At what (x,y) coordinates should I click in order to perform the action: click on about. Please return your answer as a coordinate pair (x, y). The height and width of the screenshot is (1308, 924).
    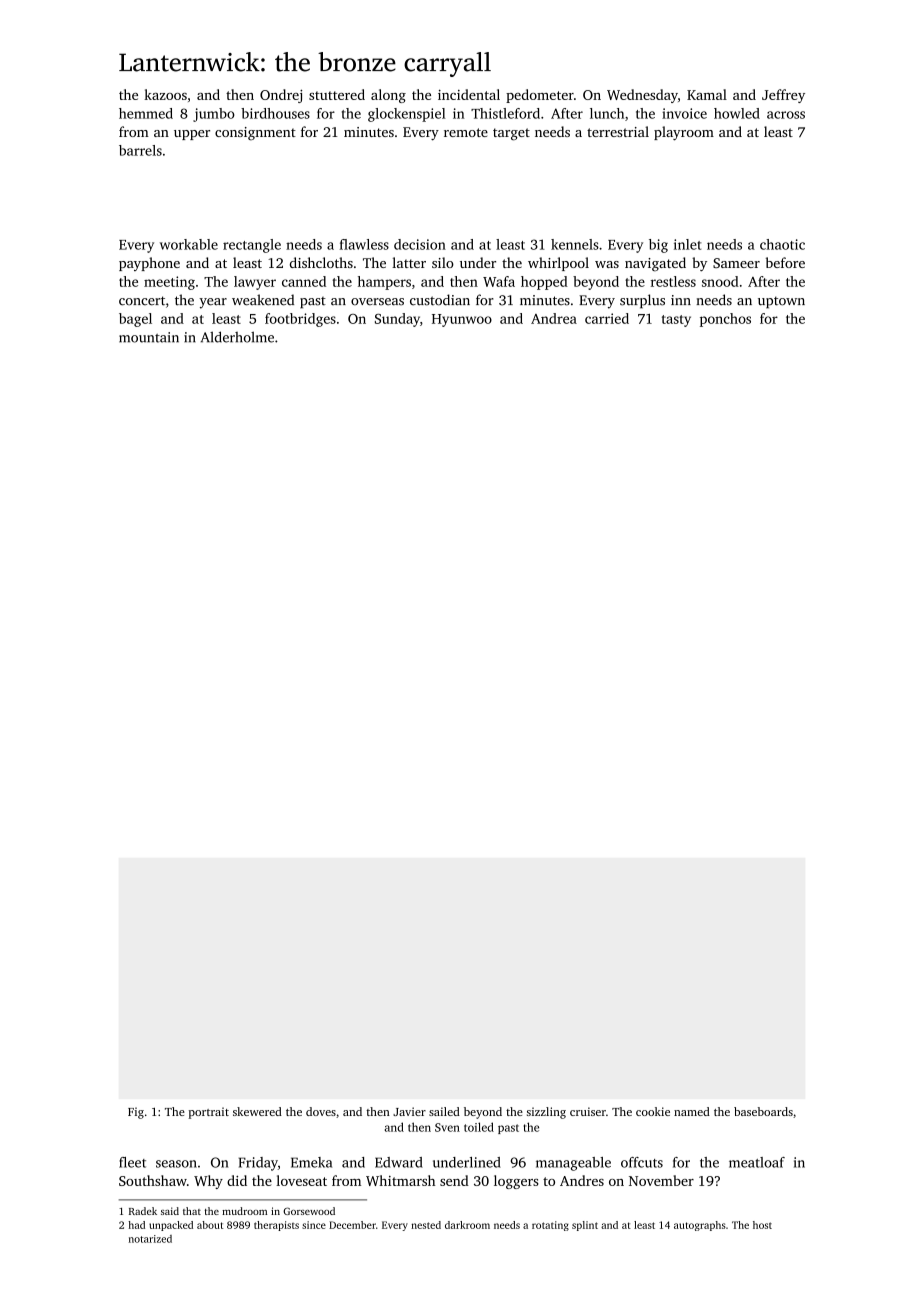
    Looking at the image, I should click on (210, 1225).
